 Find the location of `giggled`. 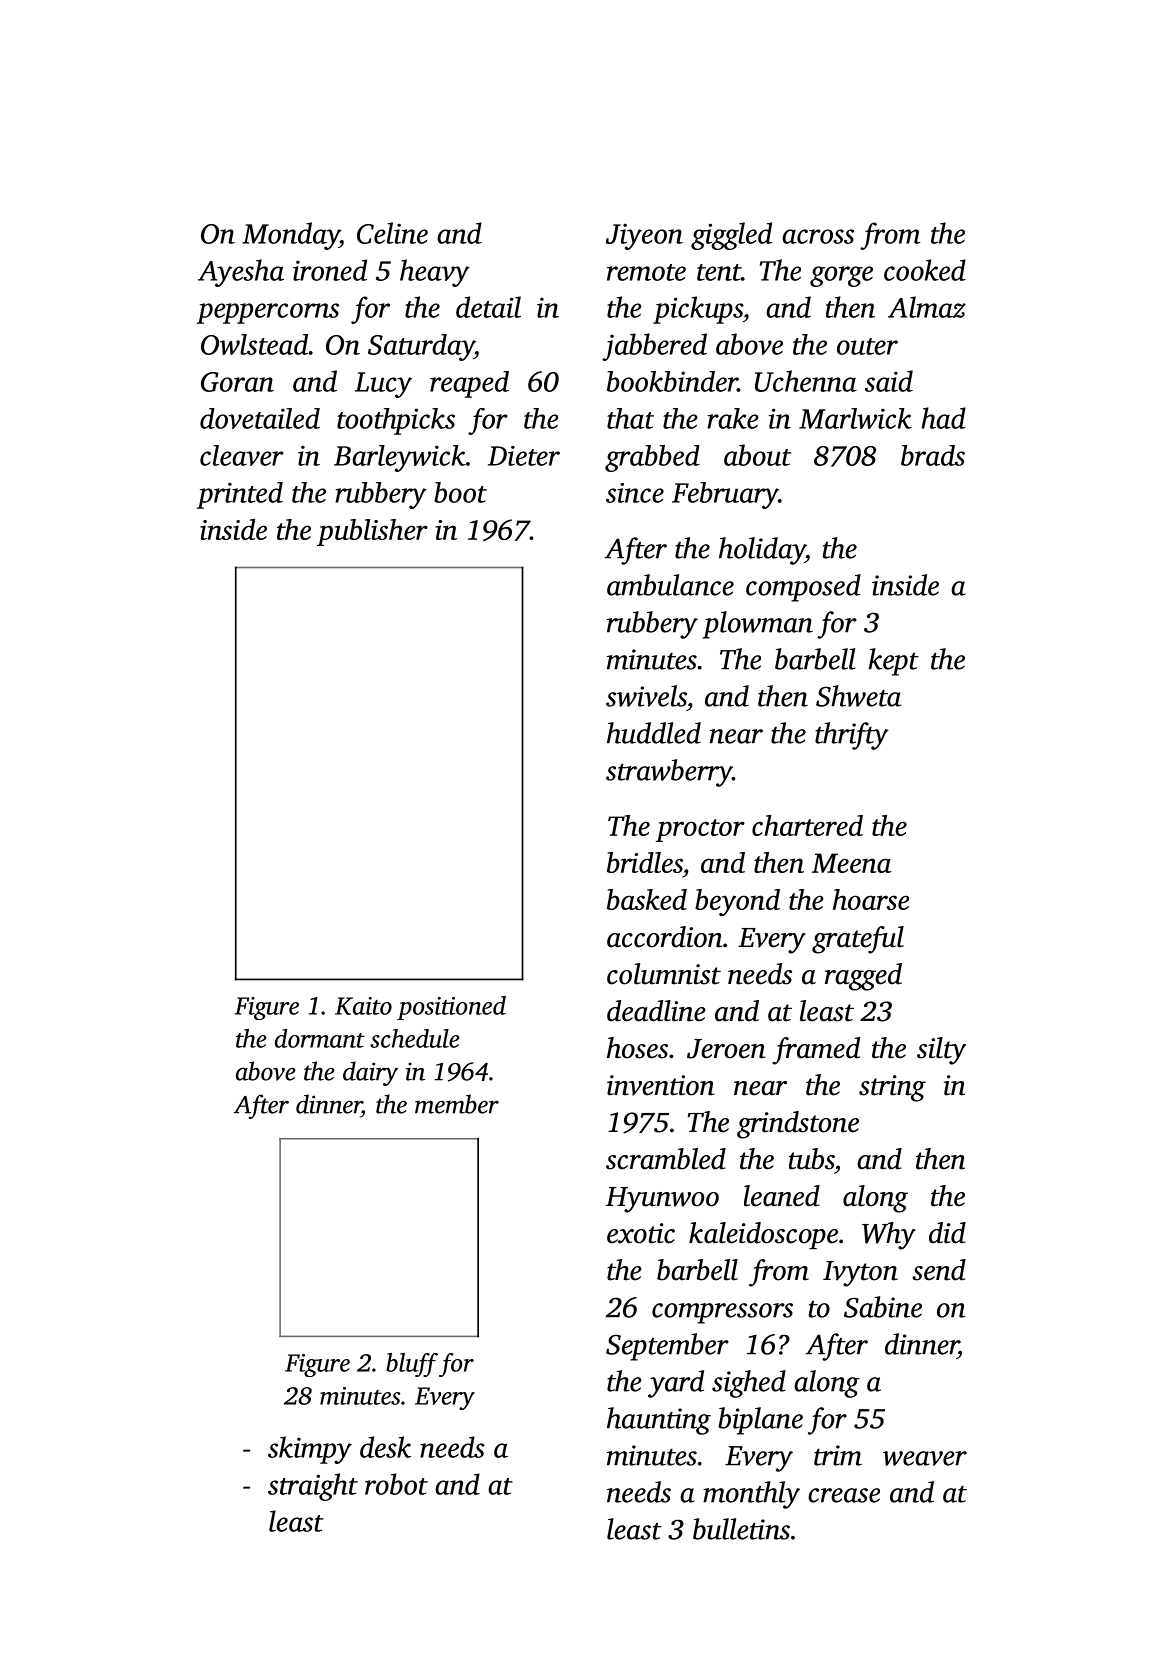

giggled is located at coordinates (731, 236).
